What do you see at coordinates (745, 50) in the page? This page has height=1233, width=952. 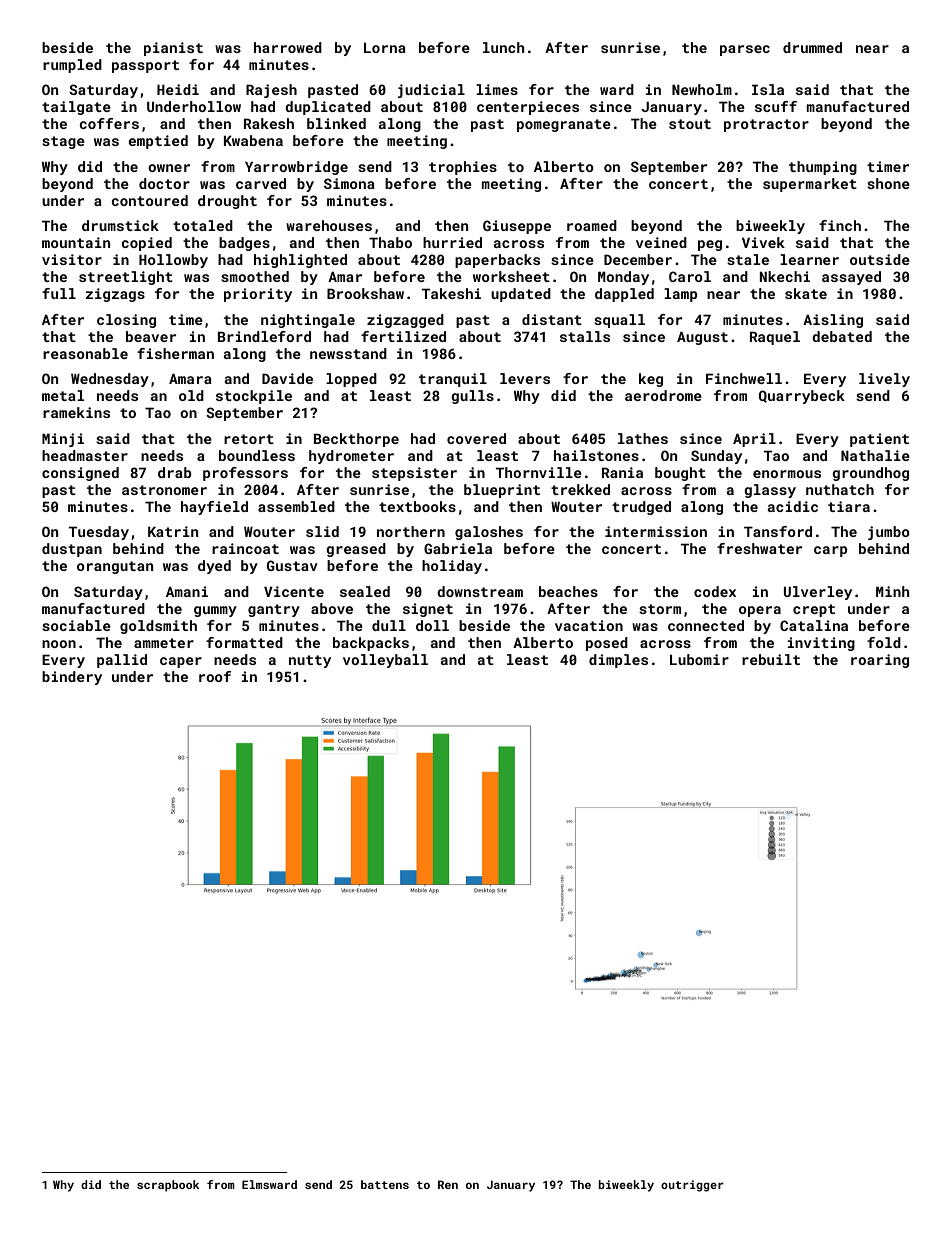 I see `parsec` at bounding box center [745, 50].
